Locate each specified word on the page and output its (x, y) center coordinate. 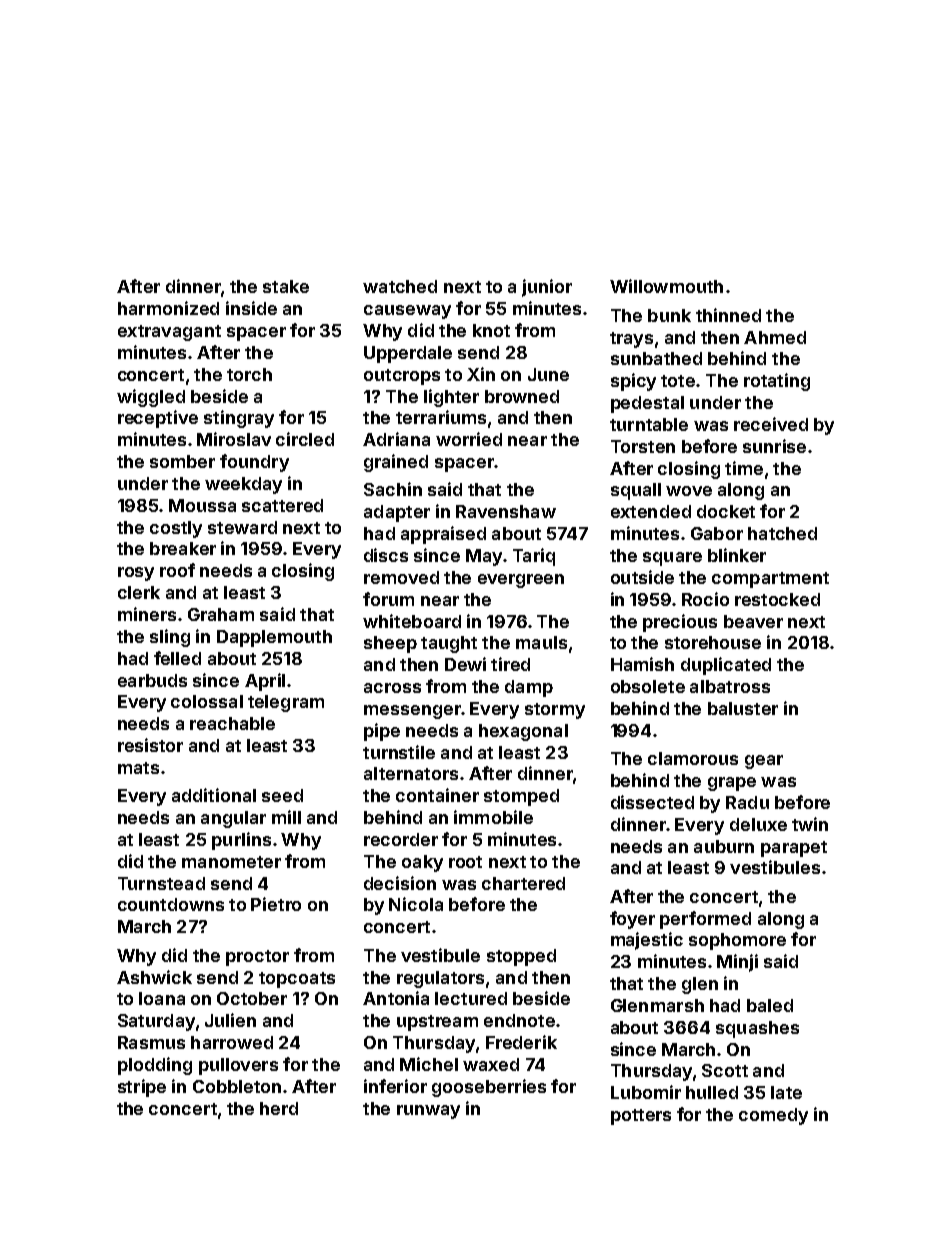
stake (286, 286)
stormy (555, 711)
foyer (632, 920)
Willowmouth (666, 286)
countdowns (171, 904)
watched (400, 286)
